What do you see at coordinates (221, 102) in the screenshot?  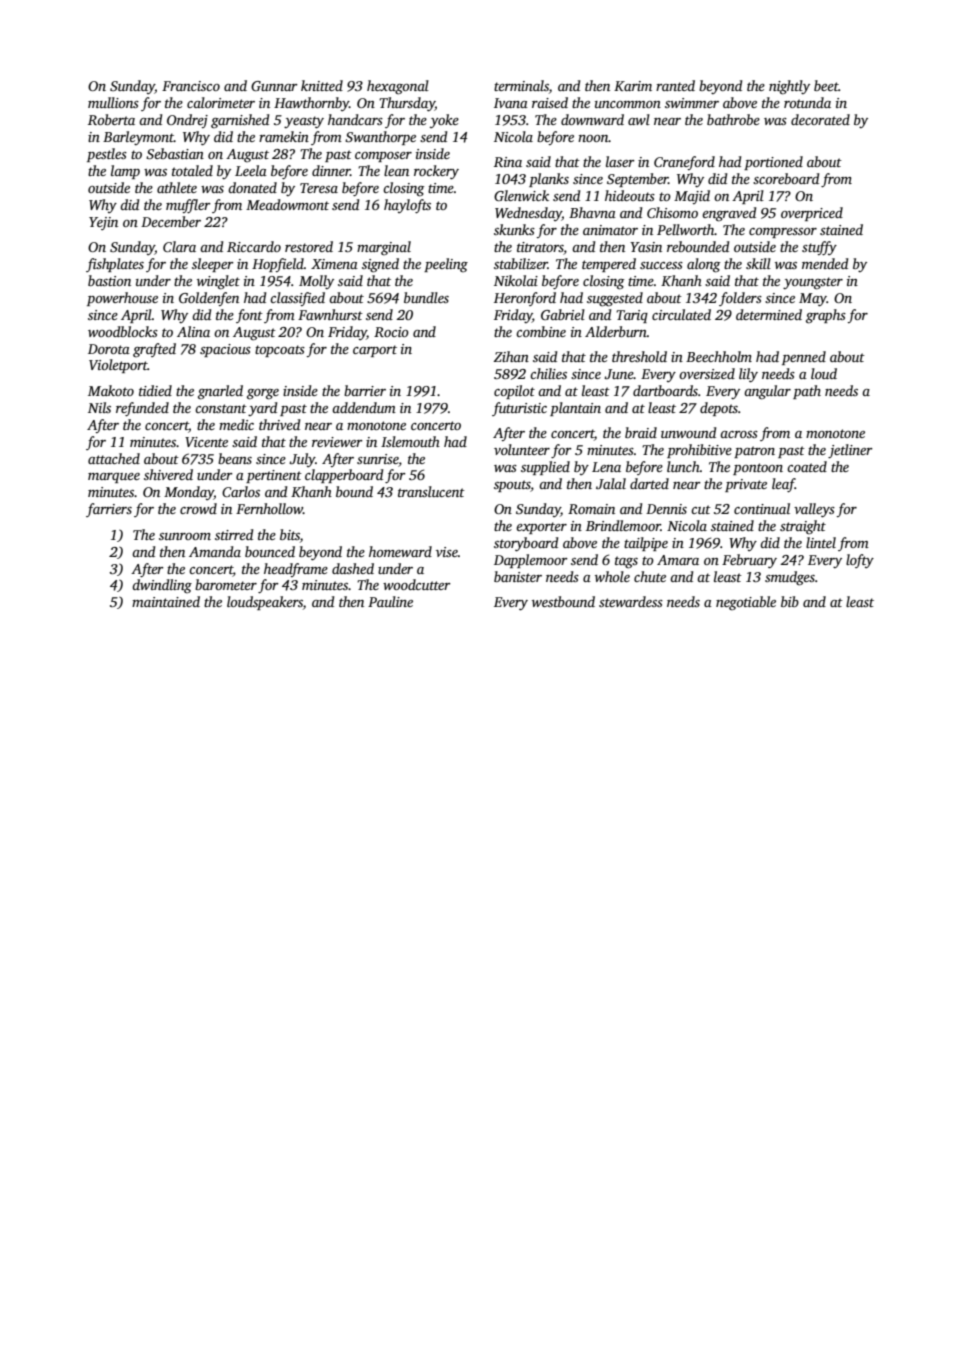 I see `calorimeter` at bounding box center [221, 102].
